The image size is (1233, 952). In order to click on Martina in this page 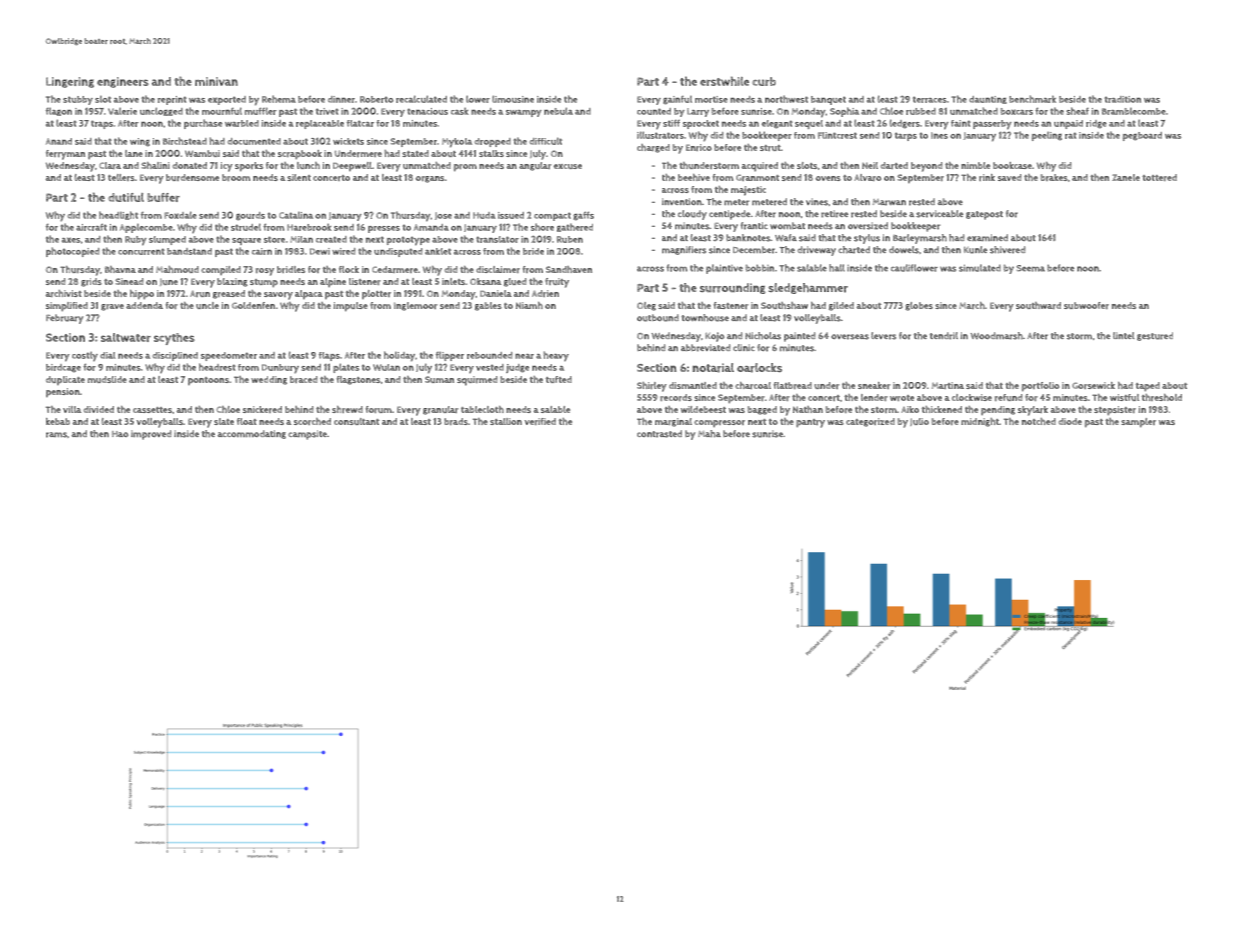, I will do `click(948, 385)`.
